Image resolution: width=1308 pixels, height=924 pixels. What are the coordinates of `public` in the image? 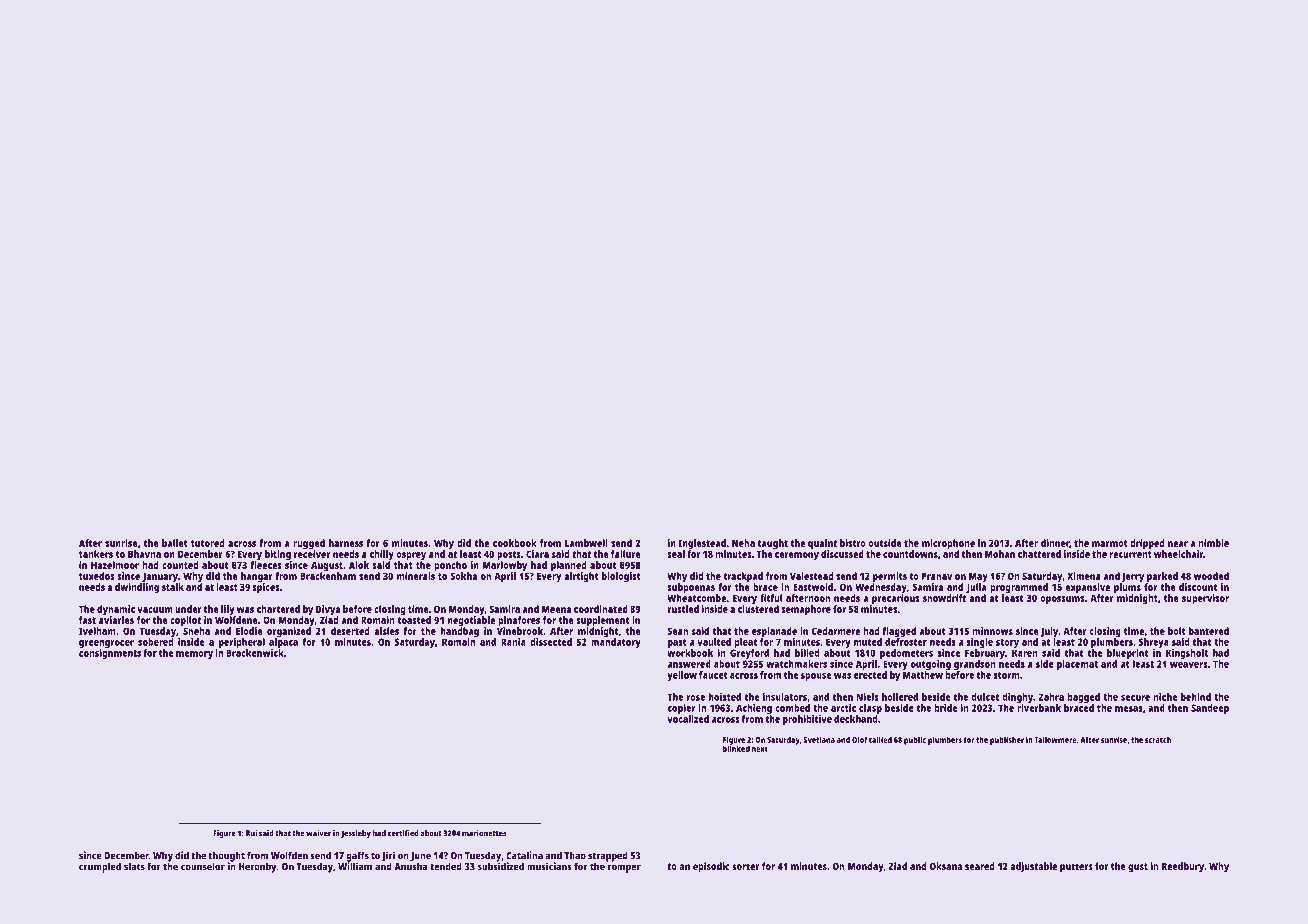 It's located at (915, 740).
